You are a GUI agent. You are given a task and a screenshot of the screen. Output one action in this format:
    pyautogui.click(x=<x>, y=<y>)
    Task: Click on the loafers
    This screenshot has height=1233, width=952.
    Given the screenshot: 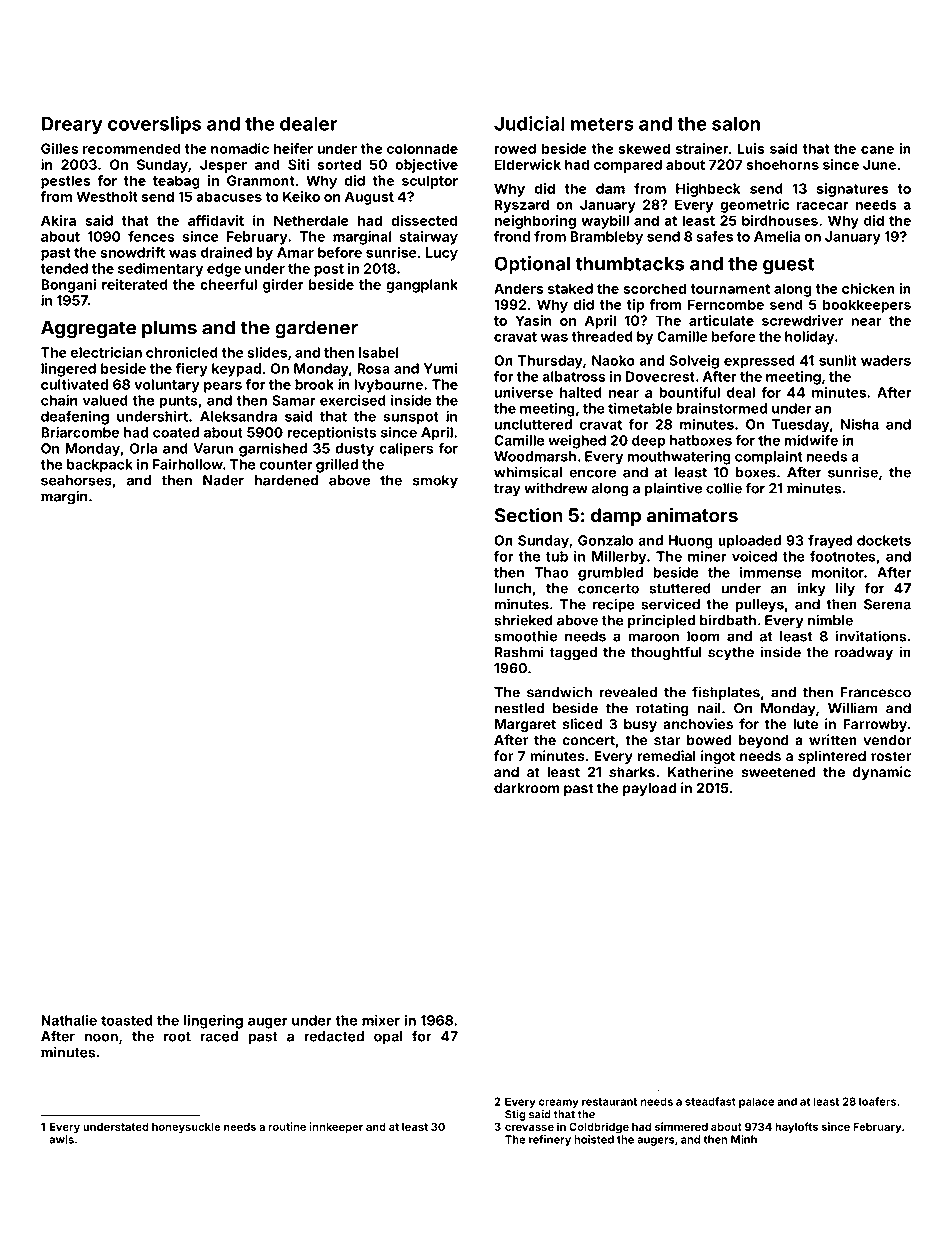 What is the action you would take?
    pyautogui.click(x=877, y=1101)
